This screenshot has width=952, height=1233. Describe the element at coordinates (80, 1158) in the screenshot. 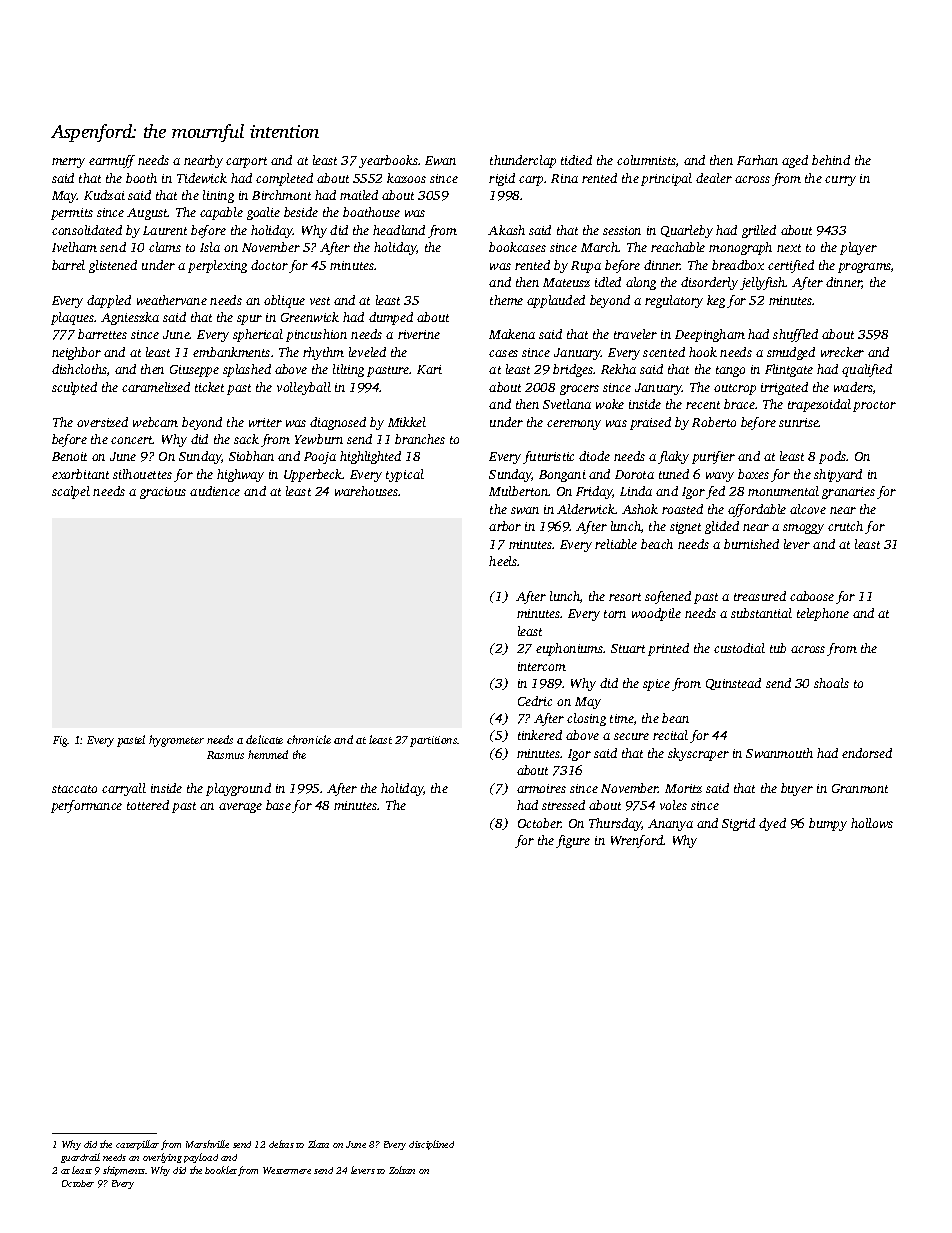

I see `guardrail` at that location.
